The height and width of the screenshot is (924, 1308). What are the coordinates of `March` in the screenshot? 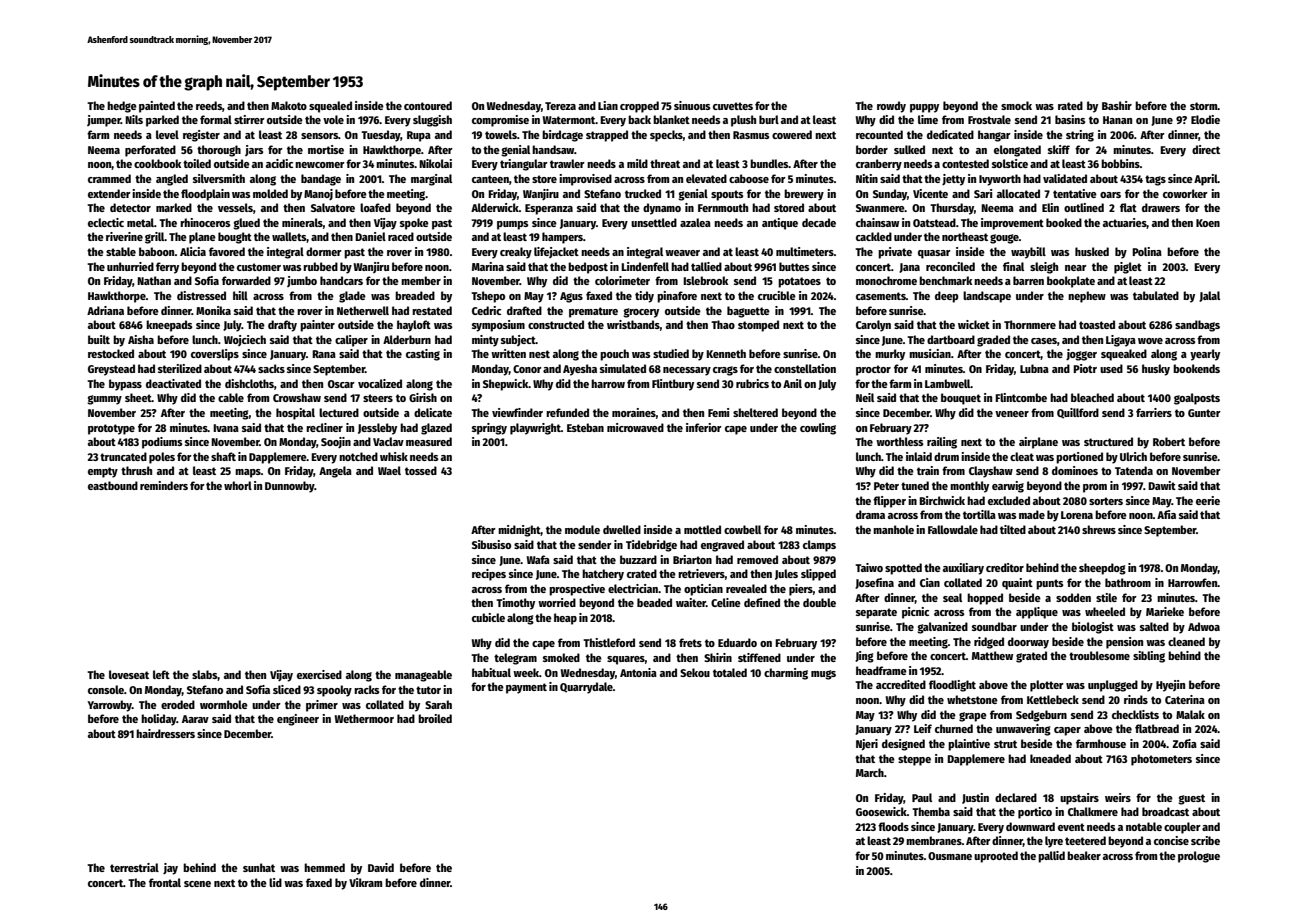 It's located at (870, 772).
